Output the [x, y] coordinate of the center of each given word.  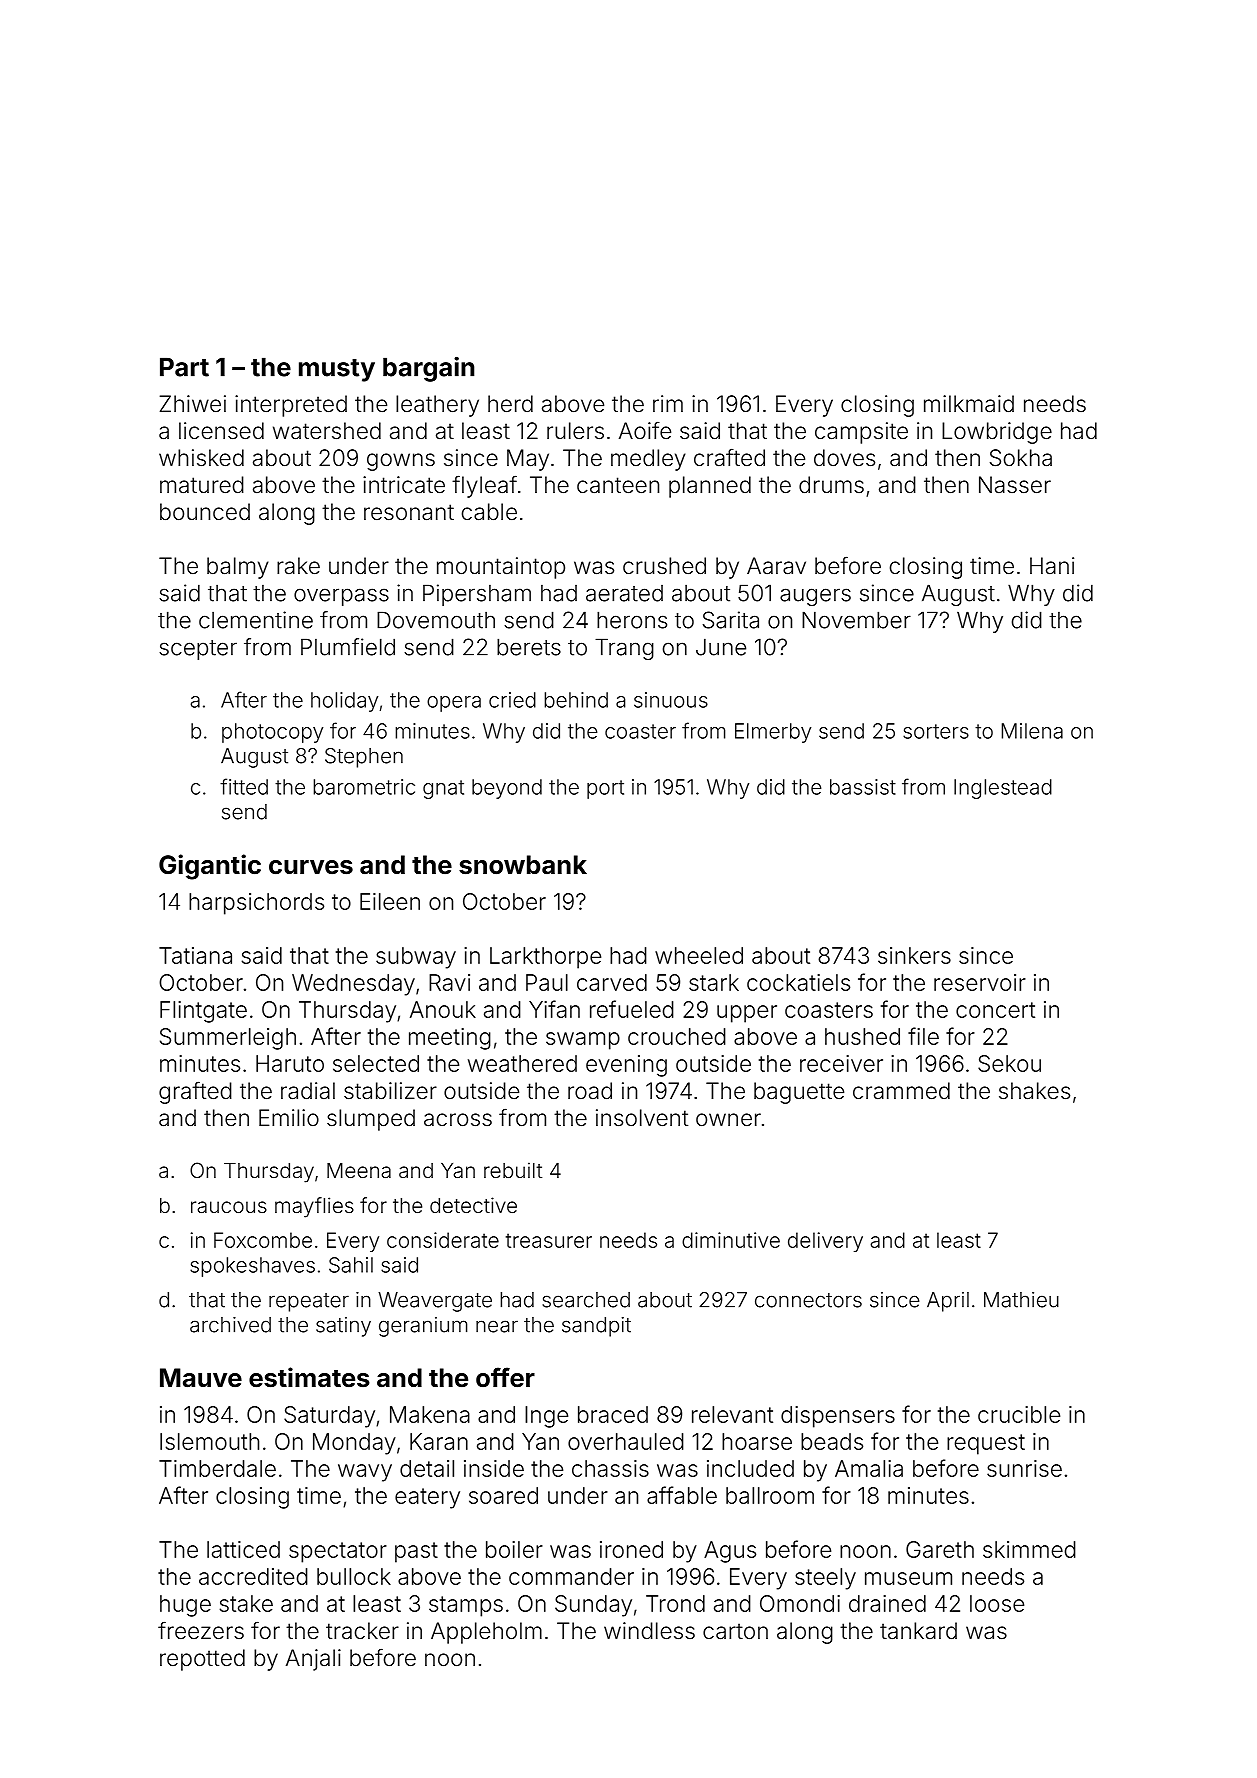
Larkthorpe [545, 958]
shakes [1034, 1091]
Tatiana [195, 955]
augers [815, 597]
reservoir [980, 982]
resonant [409, 512]
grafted [195, 1092]
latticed [243, 1549]
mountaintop [501, 568]
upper [747, 1014]
